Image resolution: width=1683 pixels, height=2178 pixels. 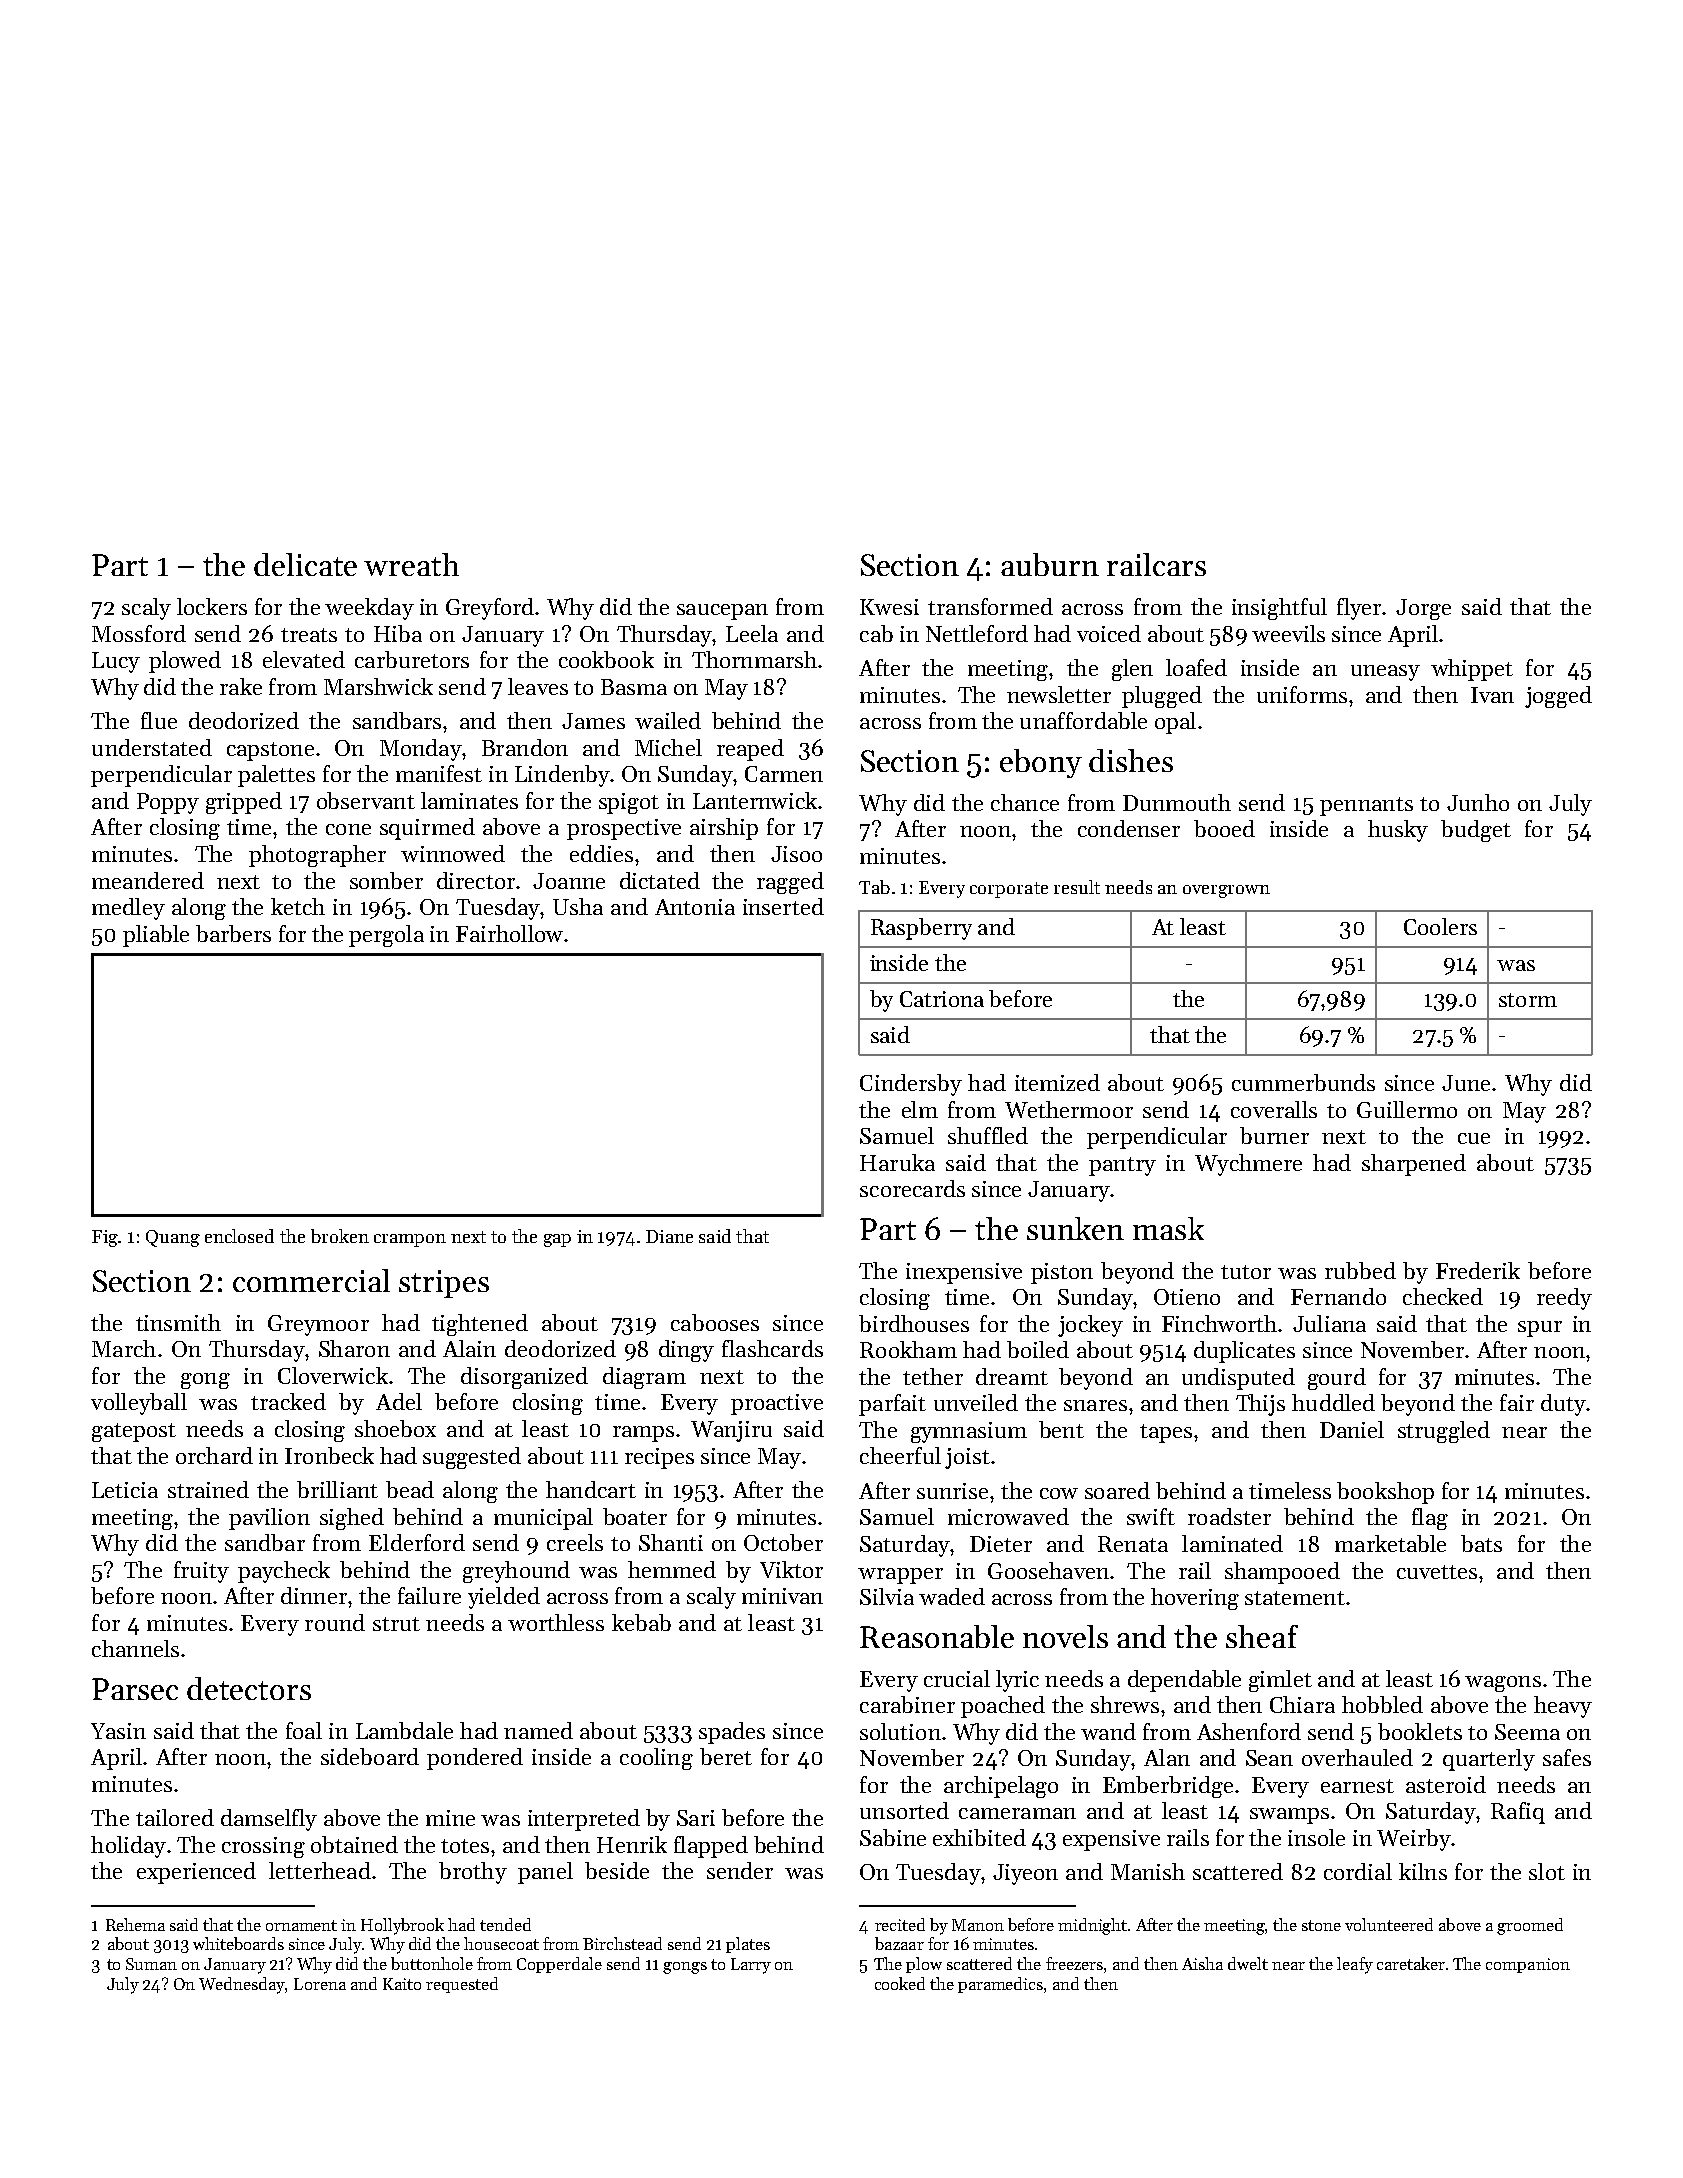 I want to click on Jorge, so click(x=1423, y=609).
